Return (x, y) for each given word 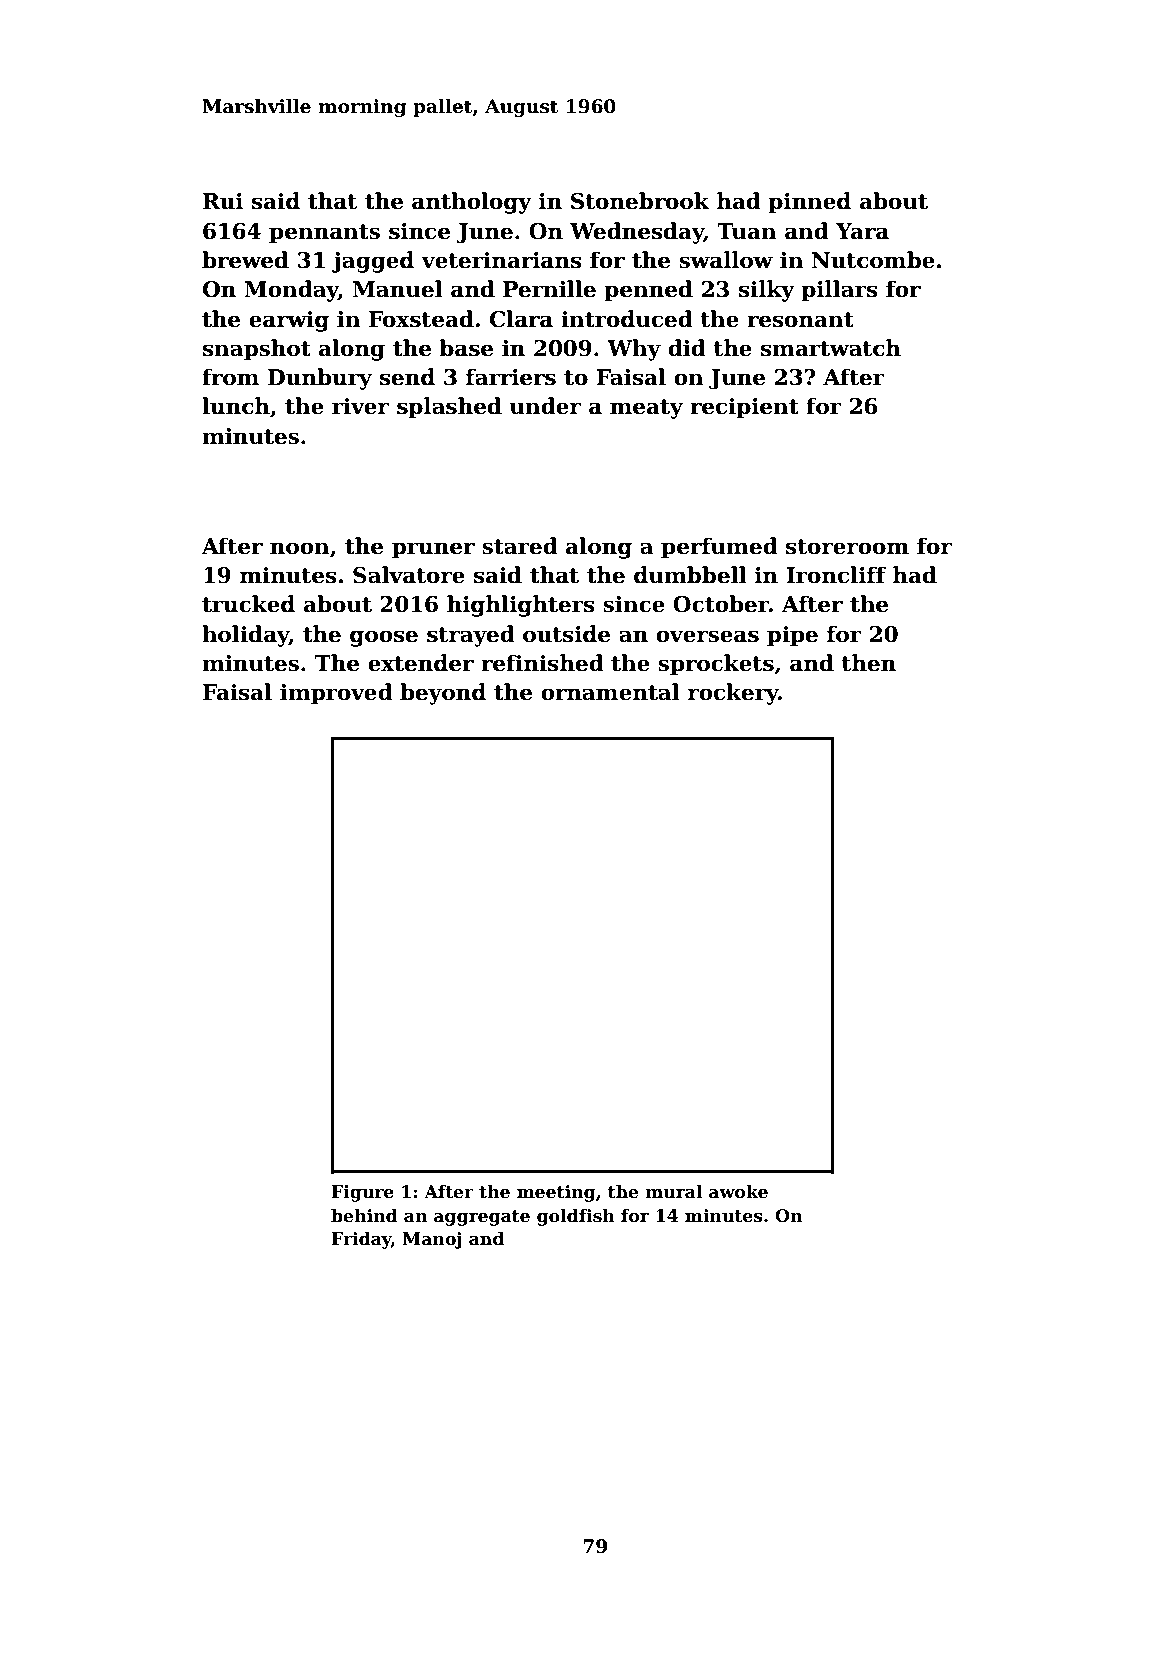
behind (364, 1216)
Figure (362, 1193)
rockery (733, 694)
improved (336, 694)
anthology (472, 203)
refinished (542, 663)
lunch (236, 406)
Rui (223, 201)
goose (384, 638)
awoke (738, 1192)
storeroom (847, 547)
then (869, 663)
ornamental (610, 692)
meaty (646, 409)
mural (673, 1192)
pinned (809, 203)
